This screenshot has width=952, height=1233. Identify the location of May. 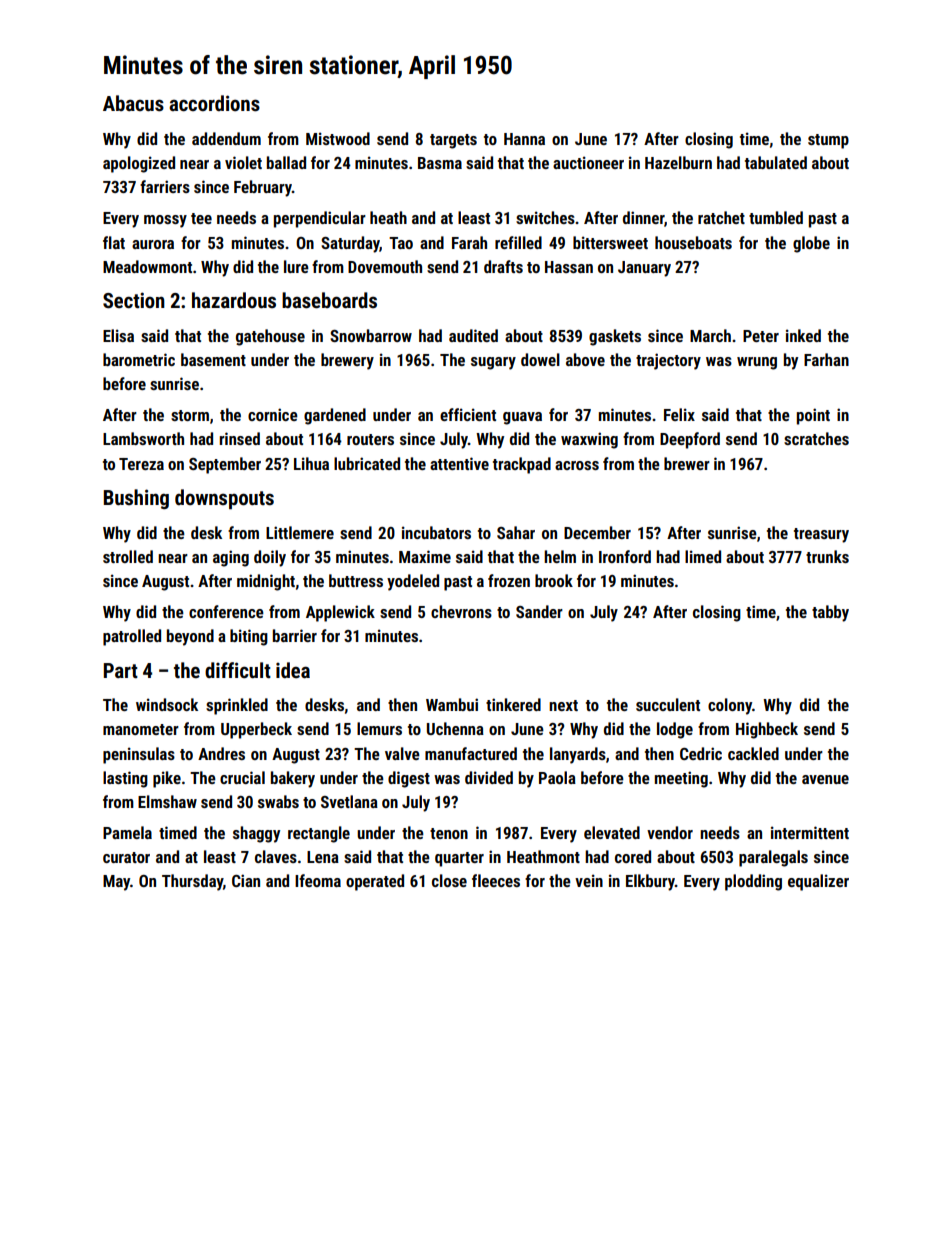
(116, 883).
